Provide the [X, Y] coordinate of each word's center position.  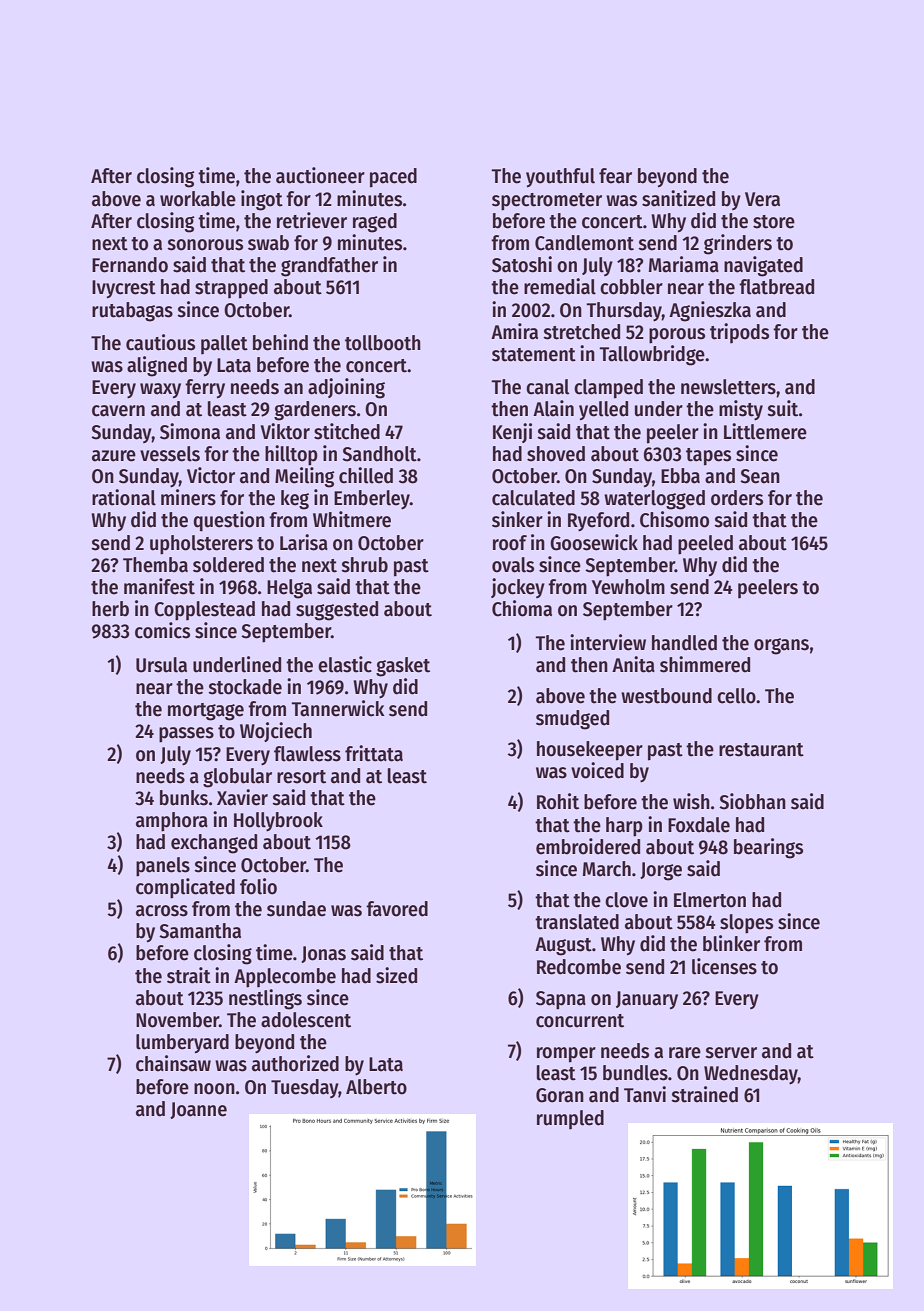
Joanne [198, 1110]
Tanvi [645, 1094]
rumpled [570, 1119]
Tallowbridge [652, 355]
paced [393, 178]
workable [198, 199]
